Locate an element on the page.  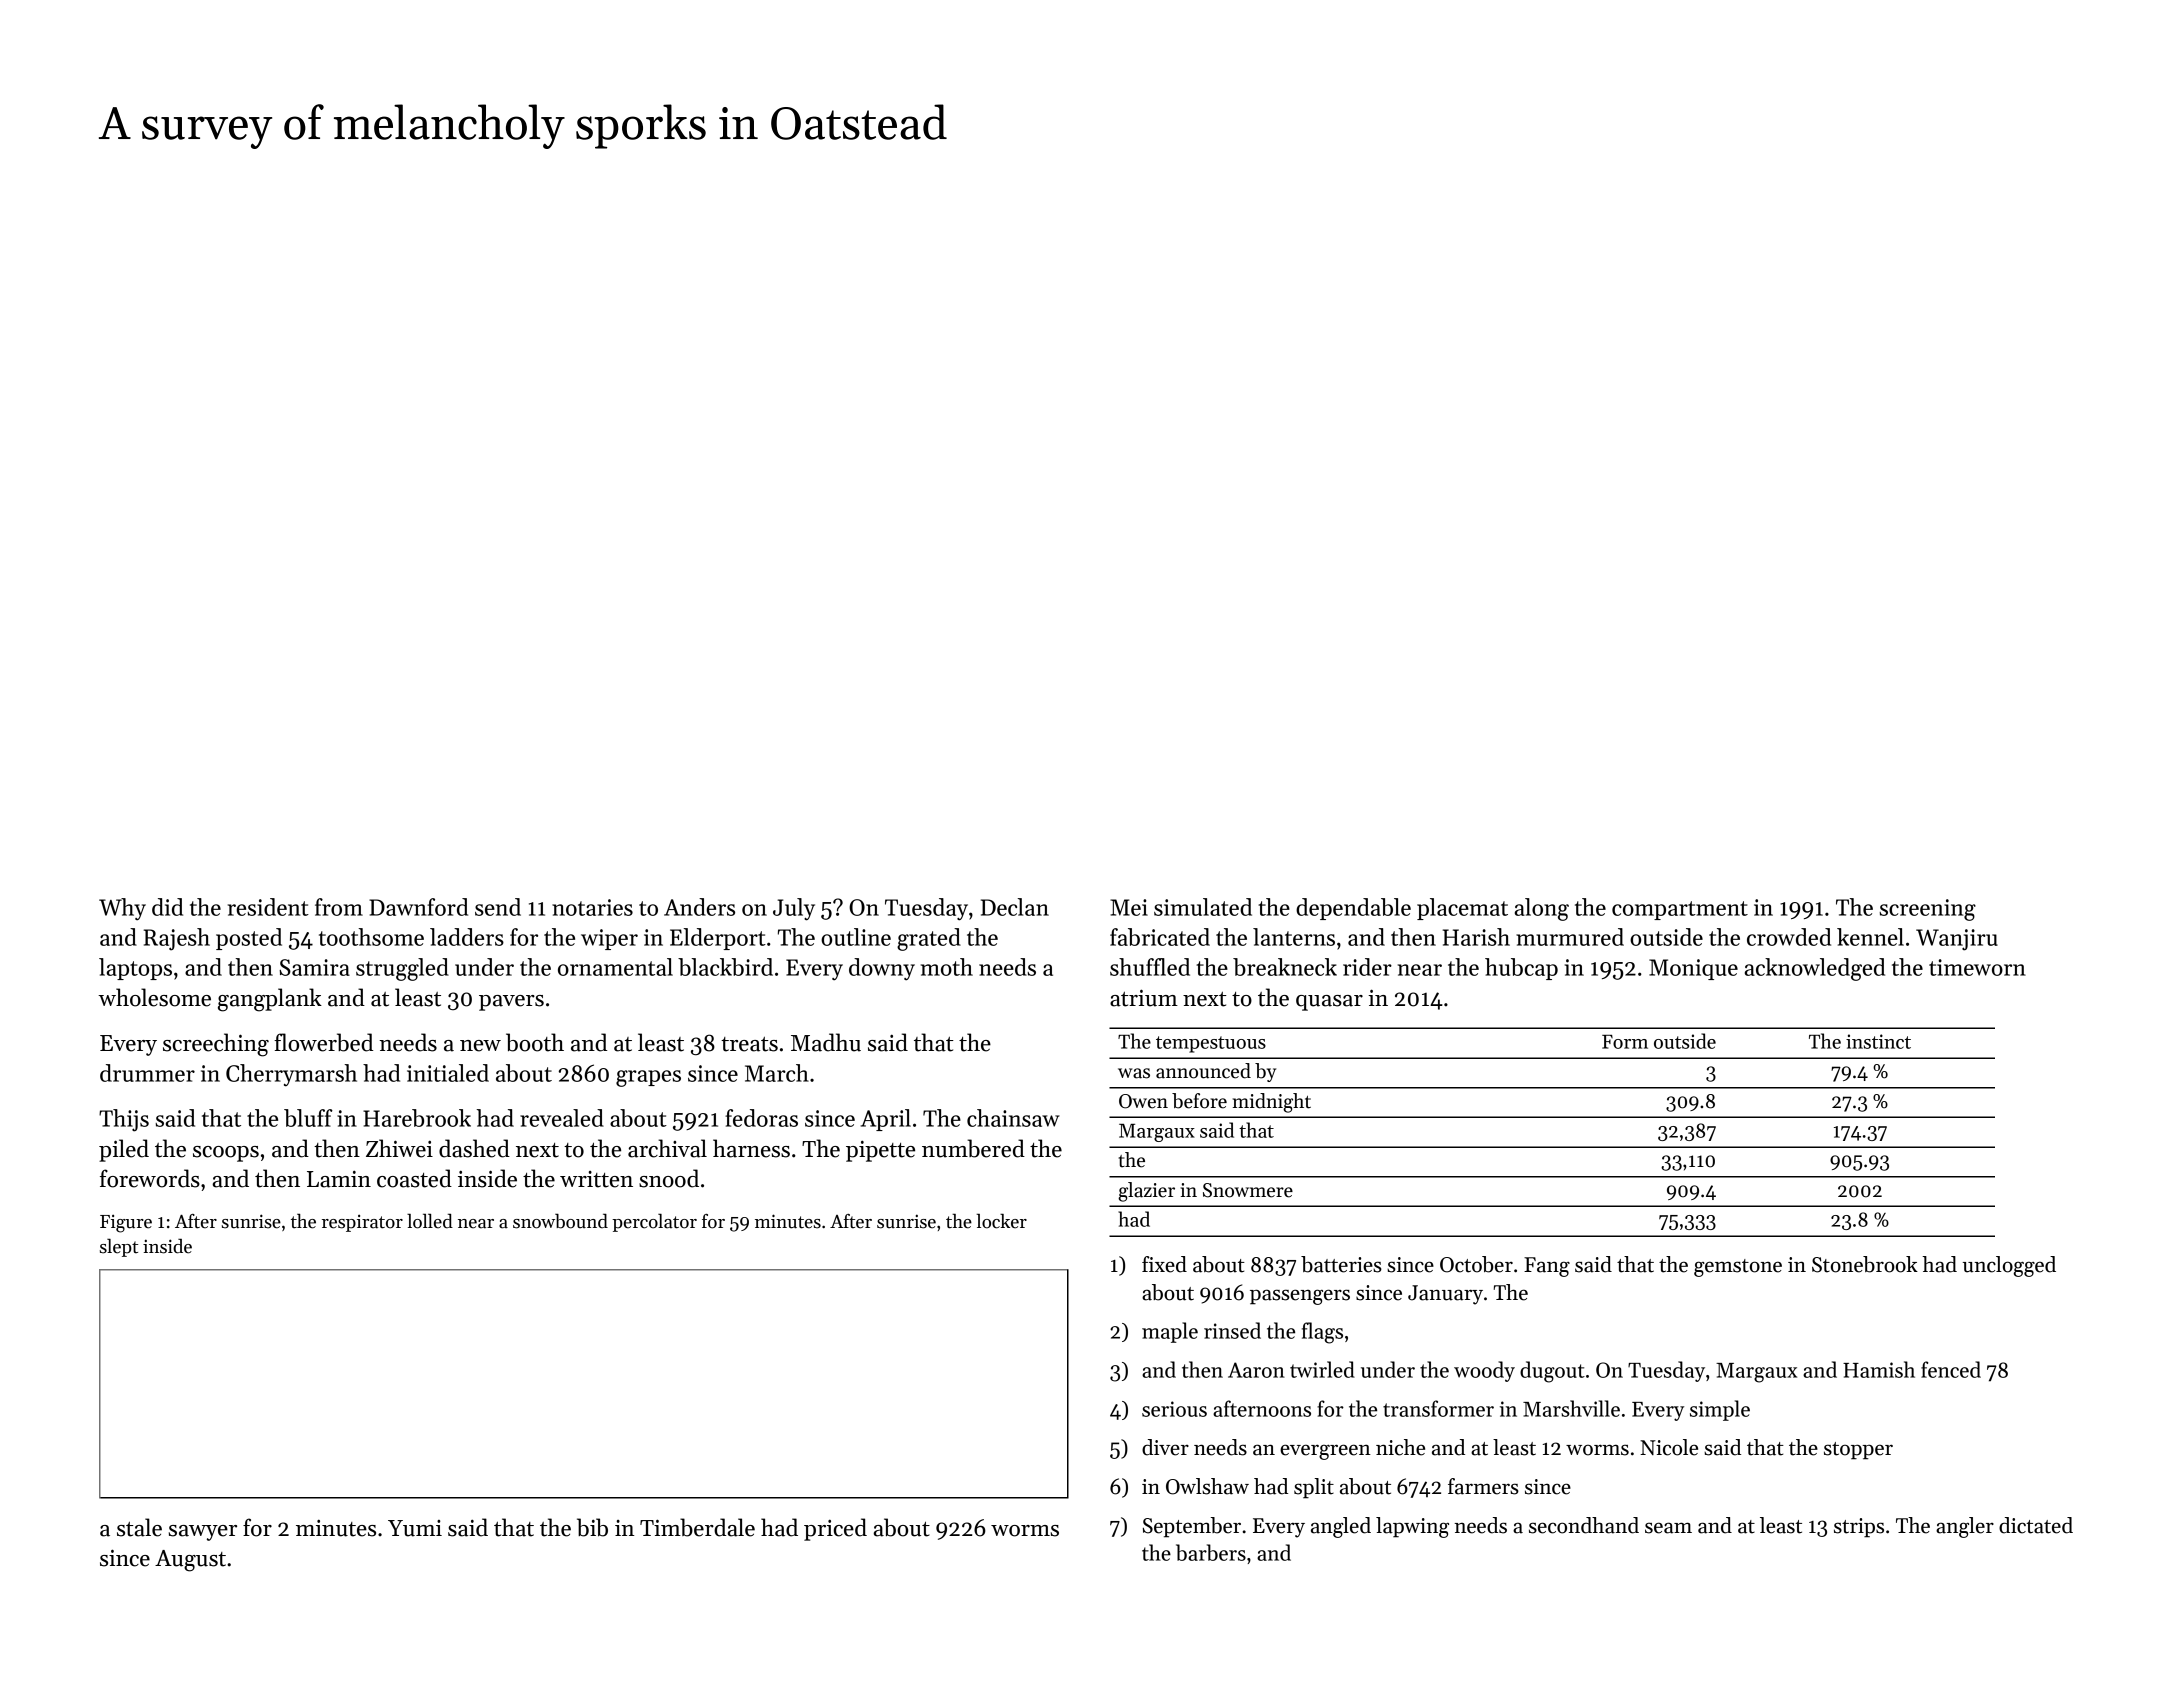
before is located at coordinates (1199, 1101).
